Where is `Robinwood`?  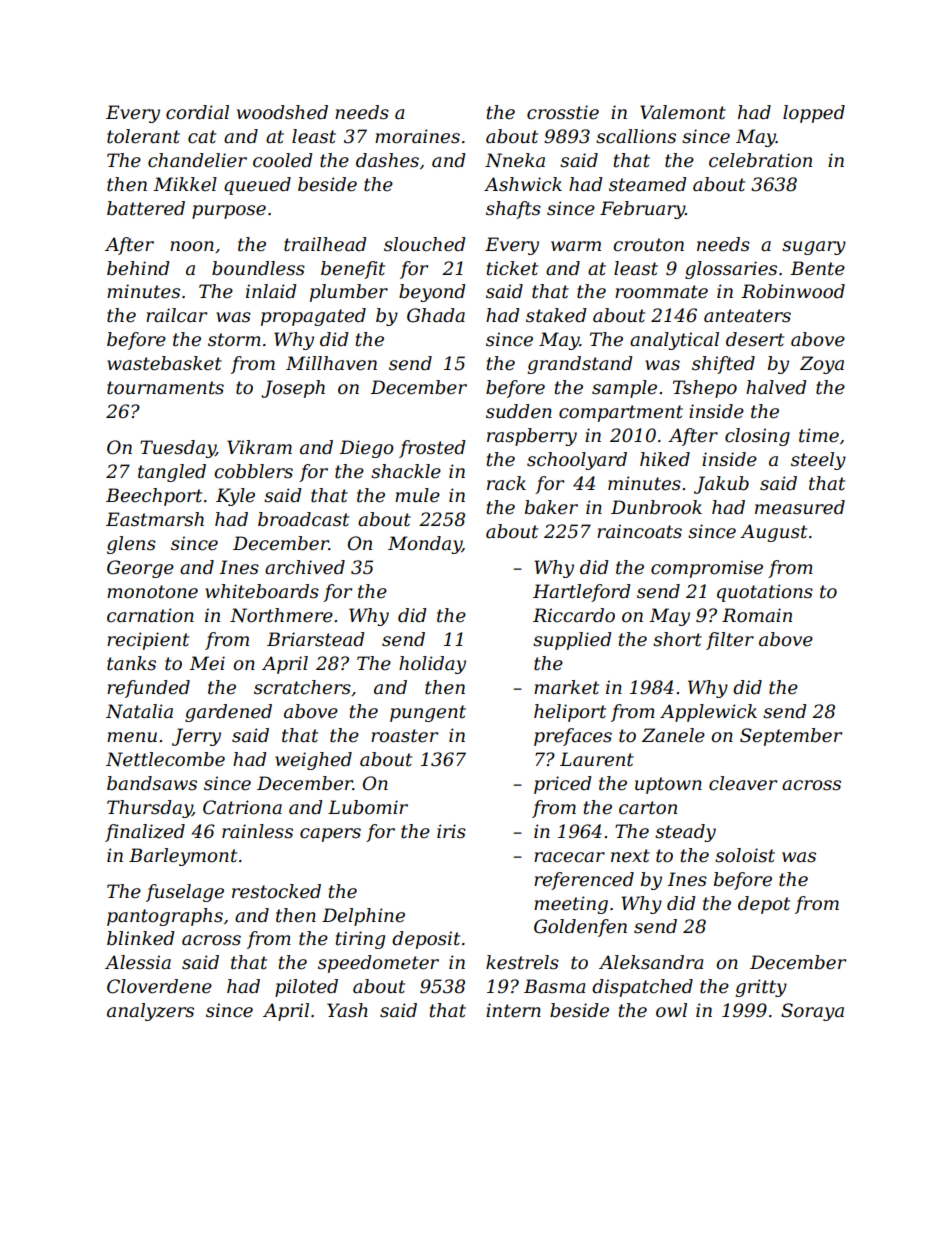
Robinwood is located at coordinates (793, 291).
